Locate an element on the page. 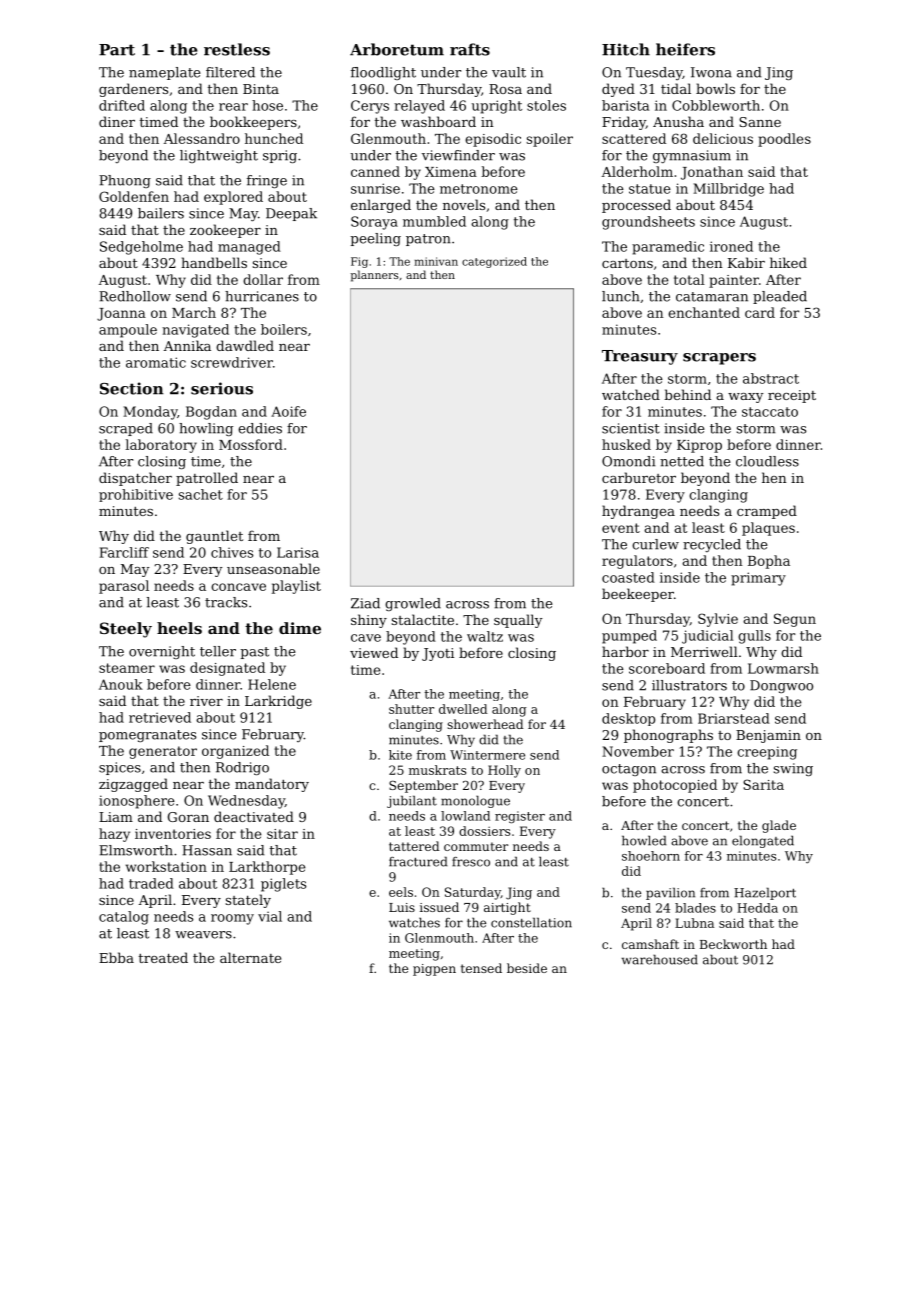 This page has height=1308, width=924. Lubna is located at coordinates (694, 923).
